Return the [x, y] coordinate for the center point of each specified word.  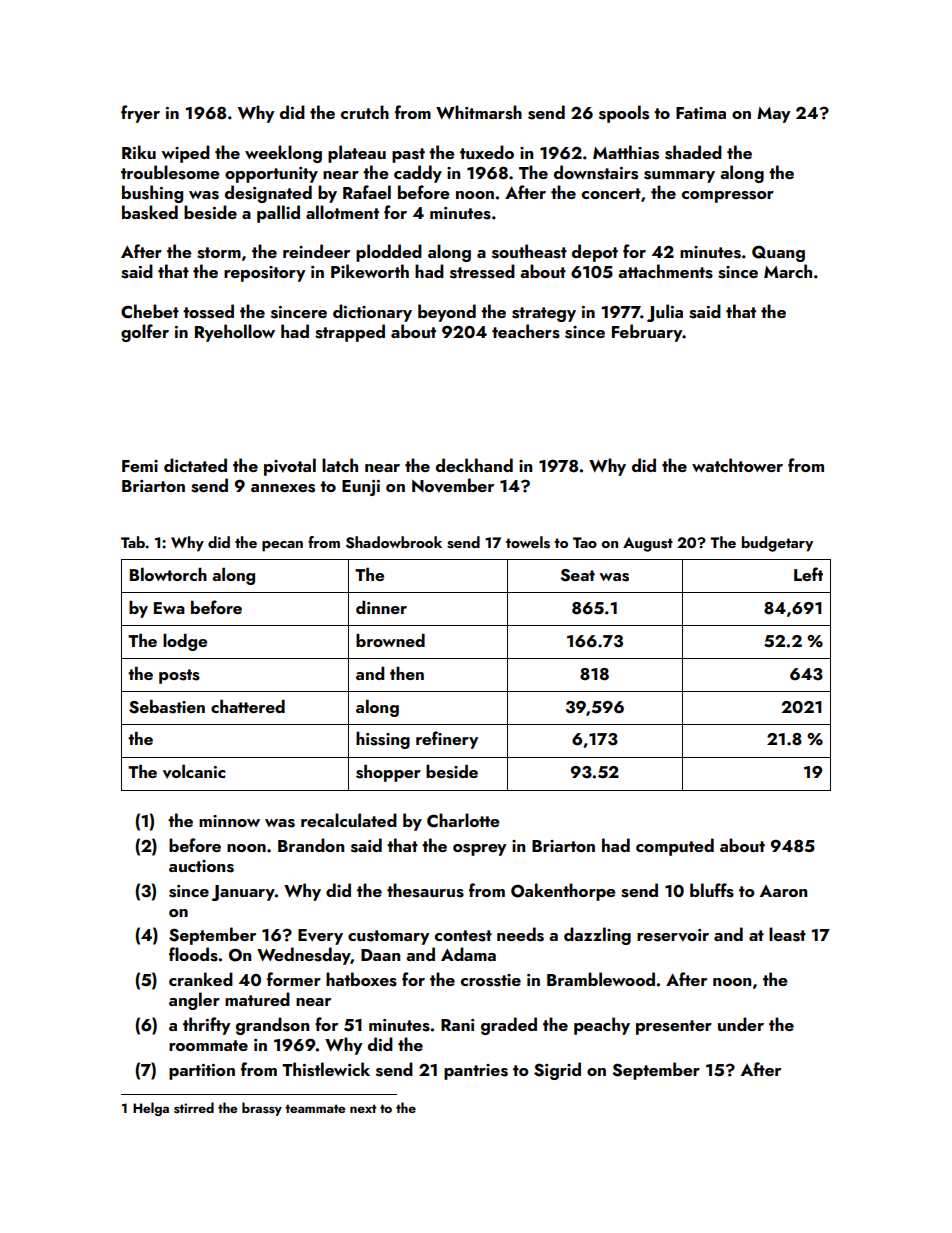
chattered [248, 706]
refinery [447, 740]
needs [520, 934]
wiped [185, 154]
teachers [526, 331]
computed [675, 847]
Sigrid [557, 1071]
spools [624, 114]
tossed [208, 311]
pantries [476, 1072]
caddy [418, 174]
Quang [778, 253]
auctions [201, 866]
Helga [151, 1109]
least [787, 934]
